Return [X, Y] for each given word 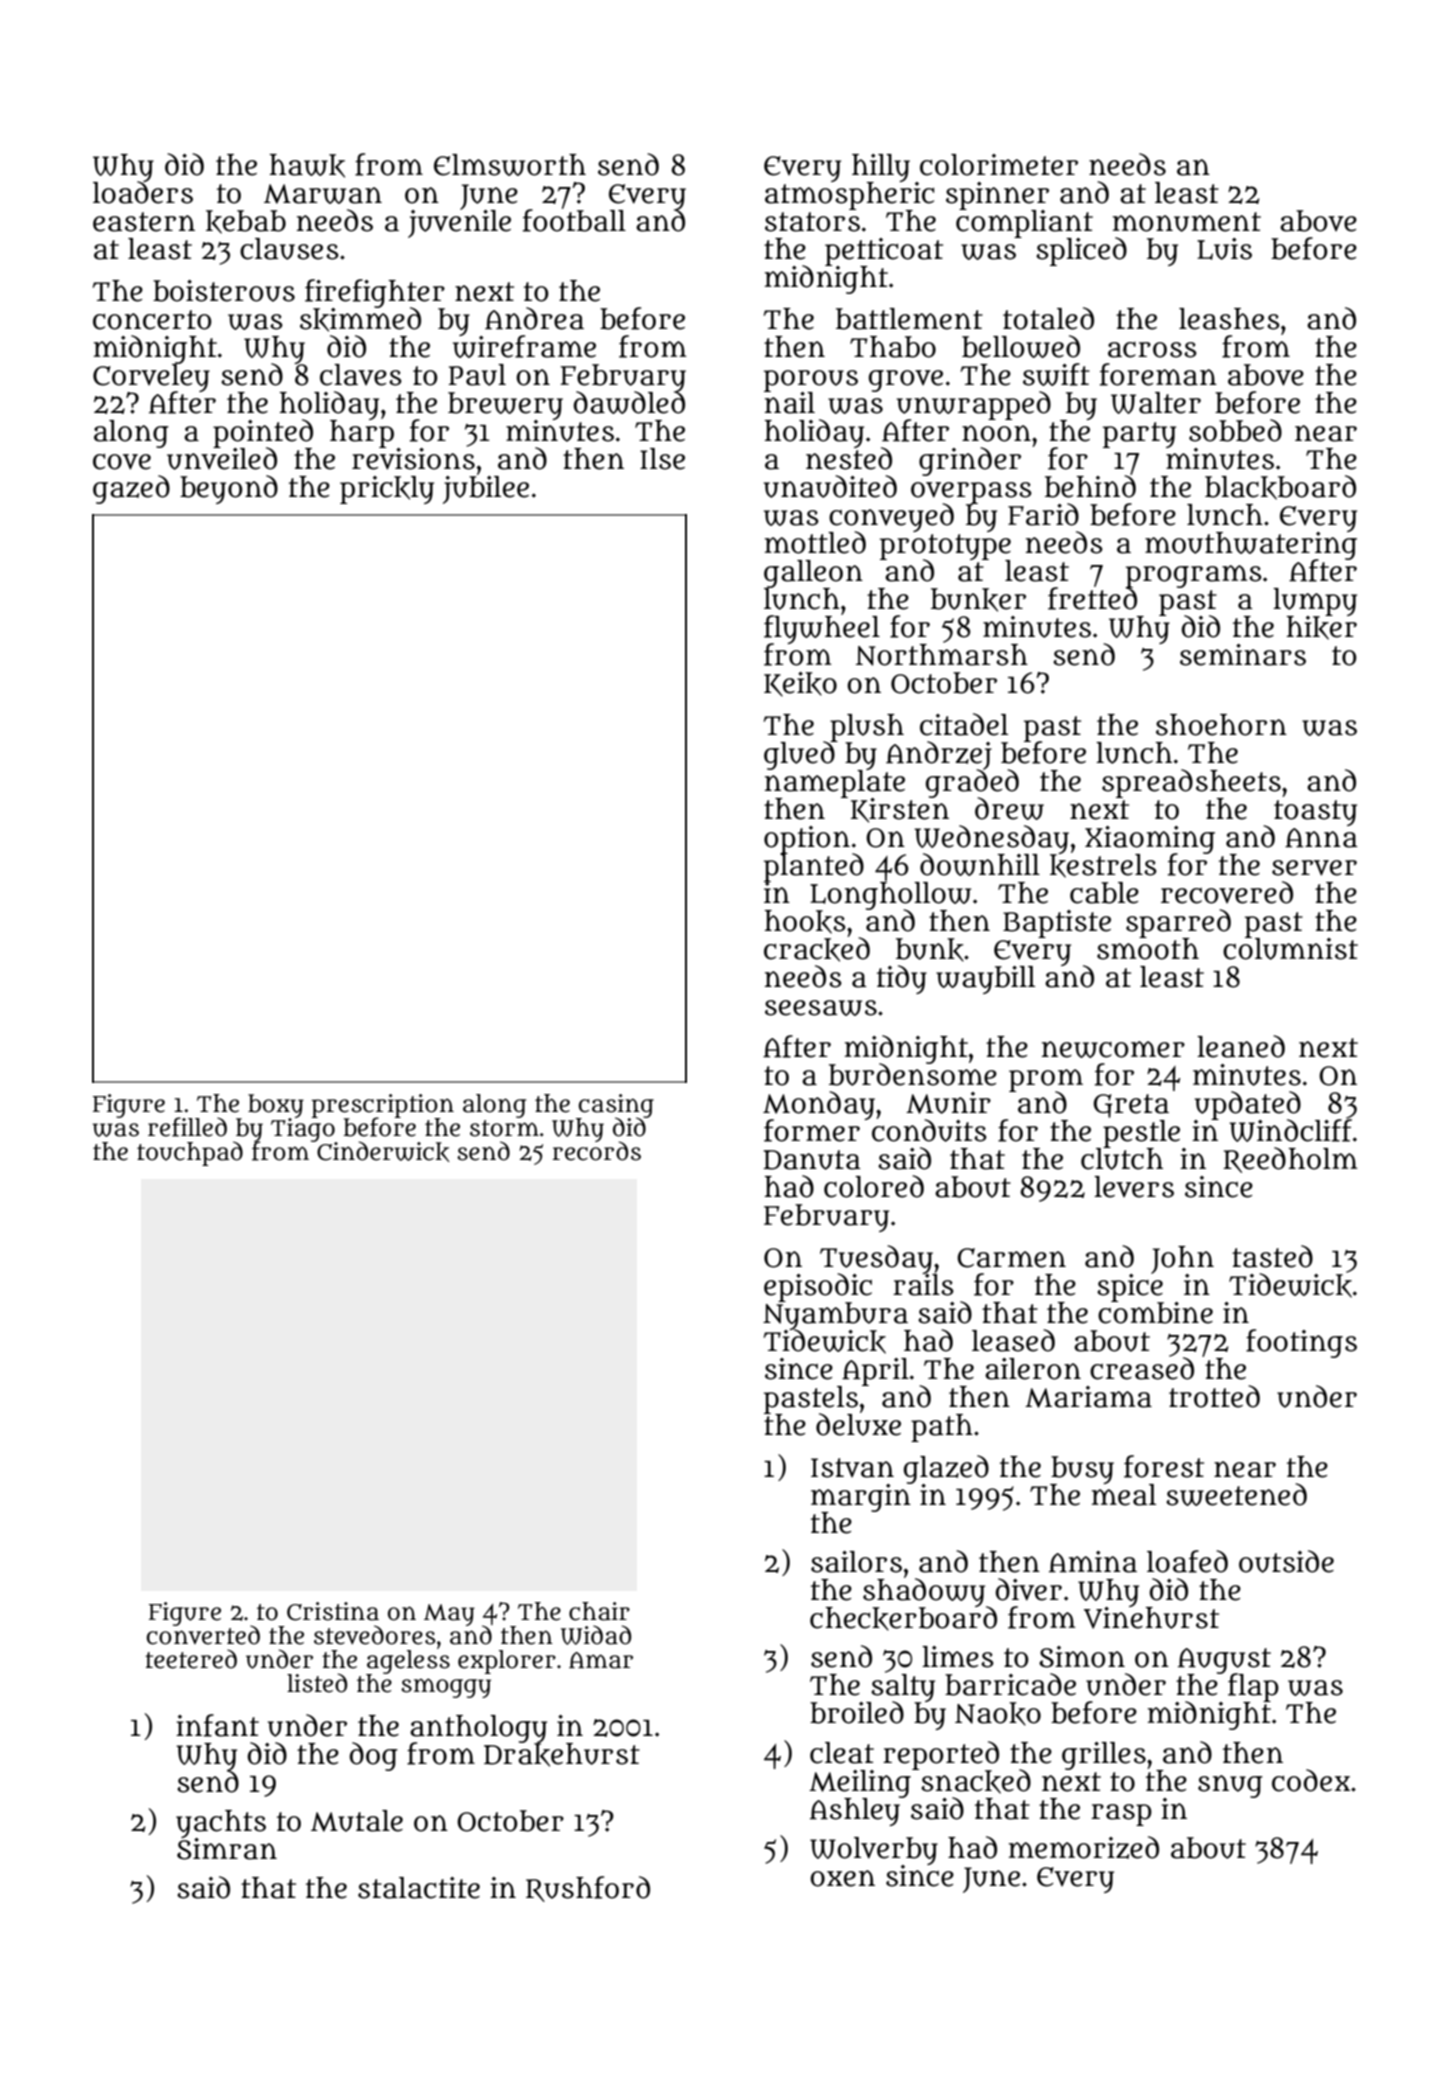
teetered [191, 1659]
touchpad [190, 1153]
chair [599, 1611]
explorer [507, 1662]
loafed [1187, 1561]
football [574, 220]
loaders [143, 193]
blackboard [1280, 487]
